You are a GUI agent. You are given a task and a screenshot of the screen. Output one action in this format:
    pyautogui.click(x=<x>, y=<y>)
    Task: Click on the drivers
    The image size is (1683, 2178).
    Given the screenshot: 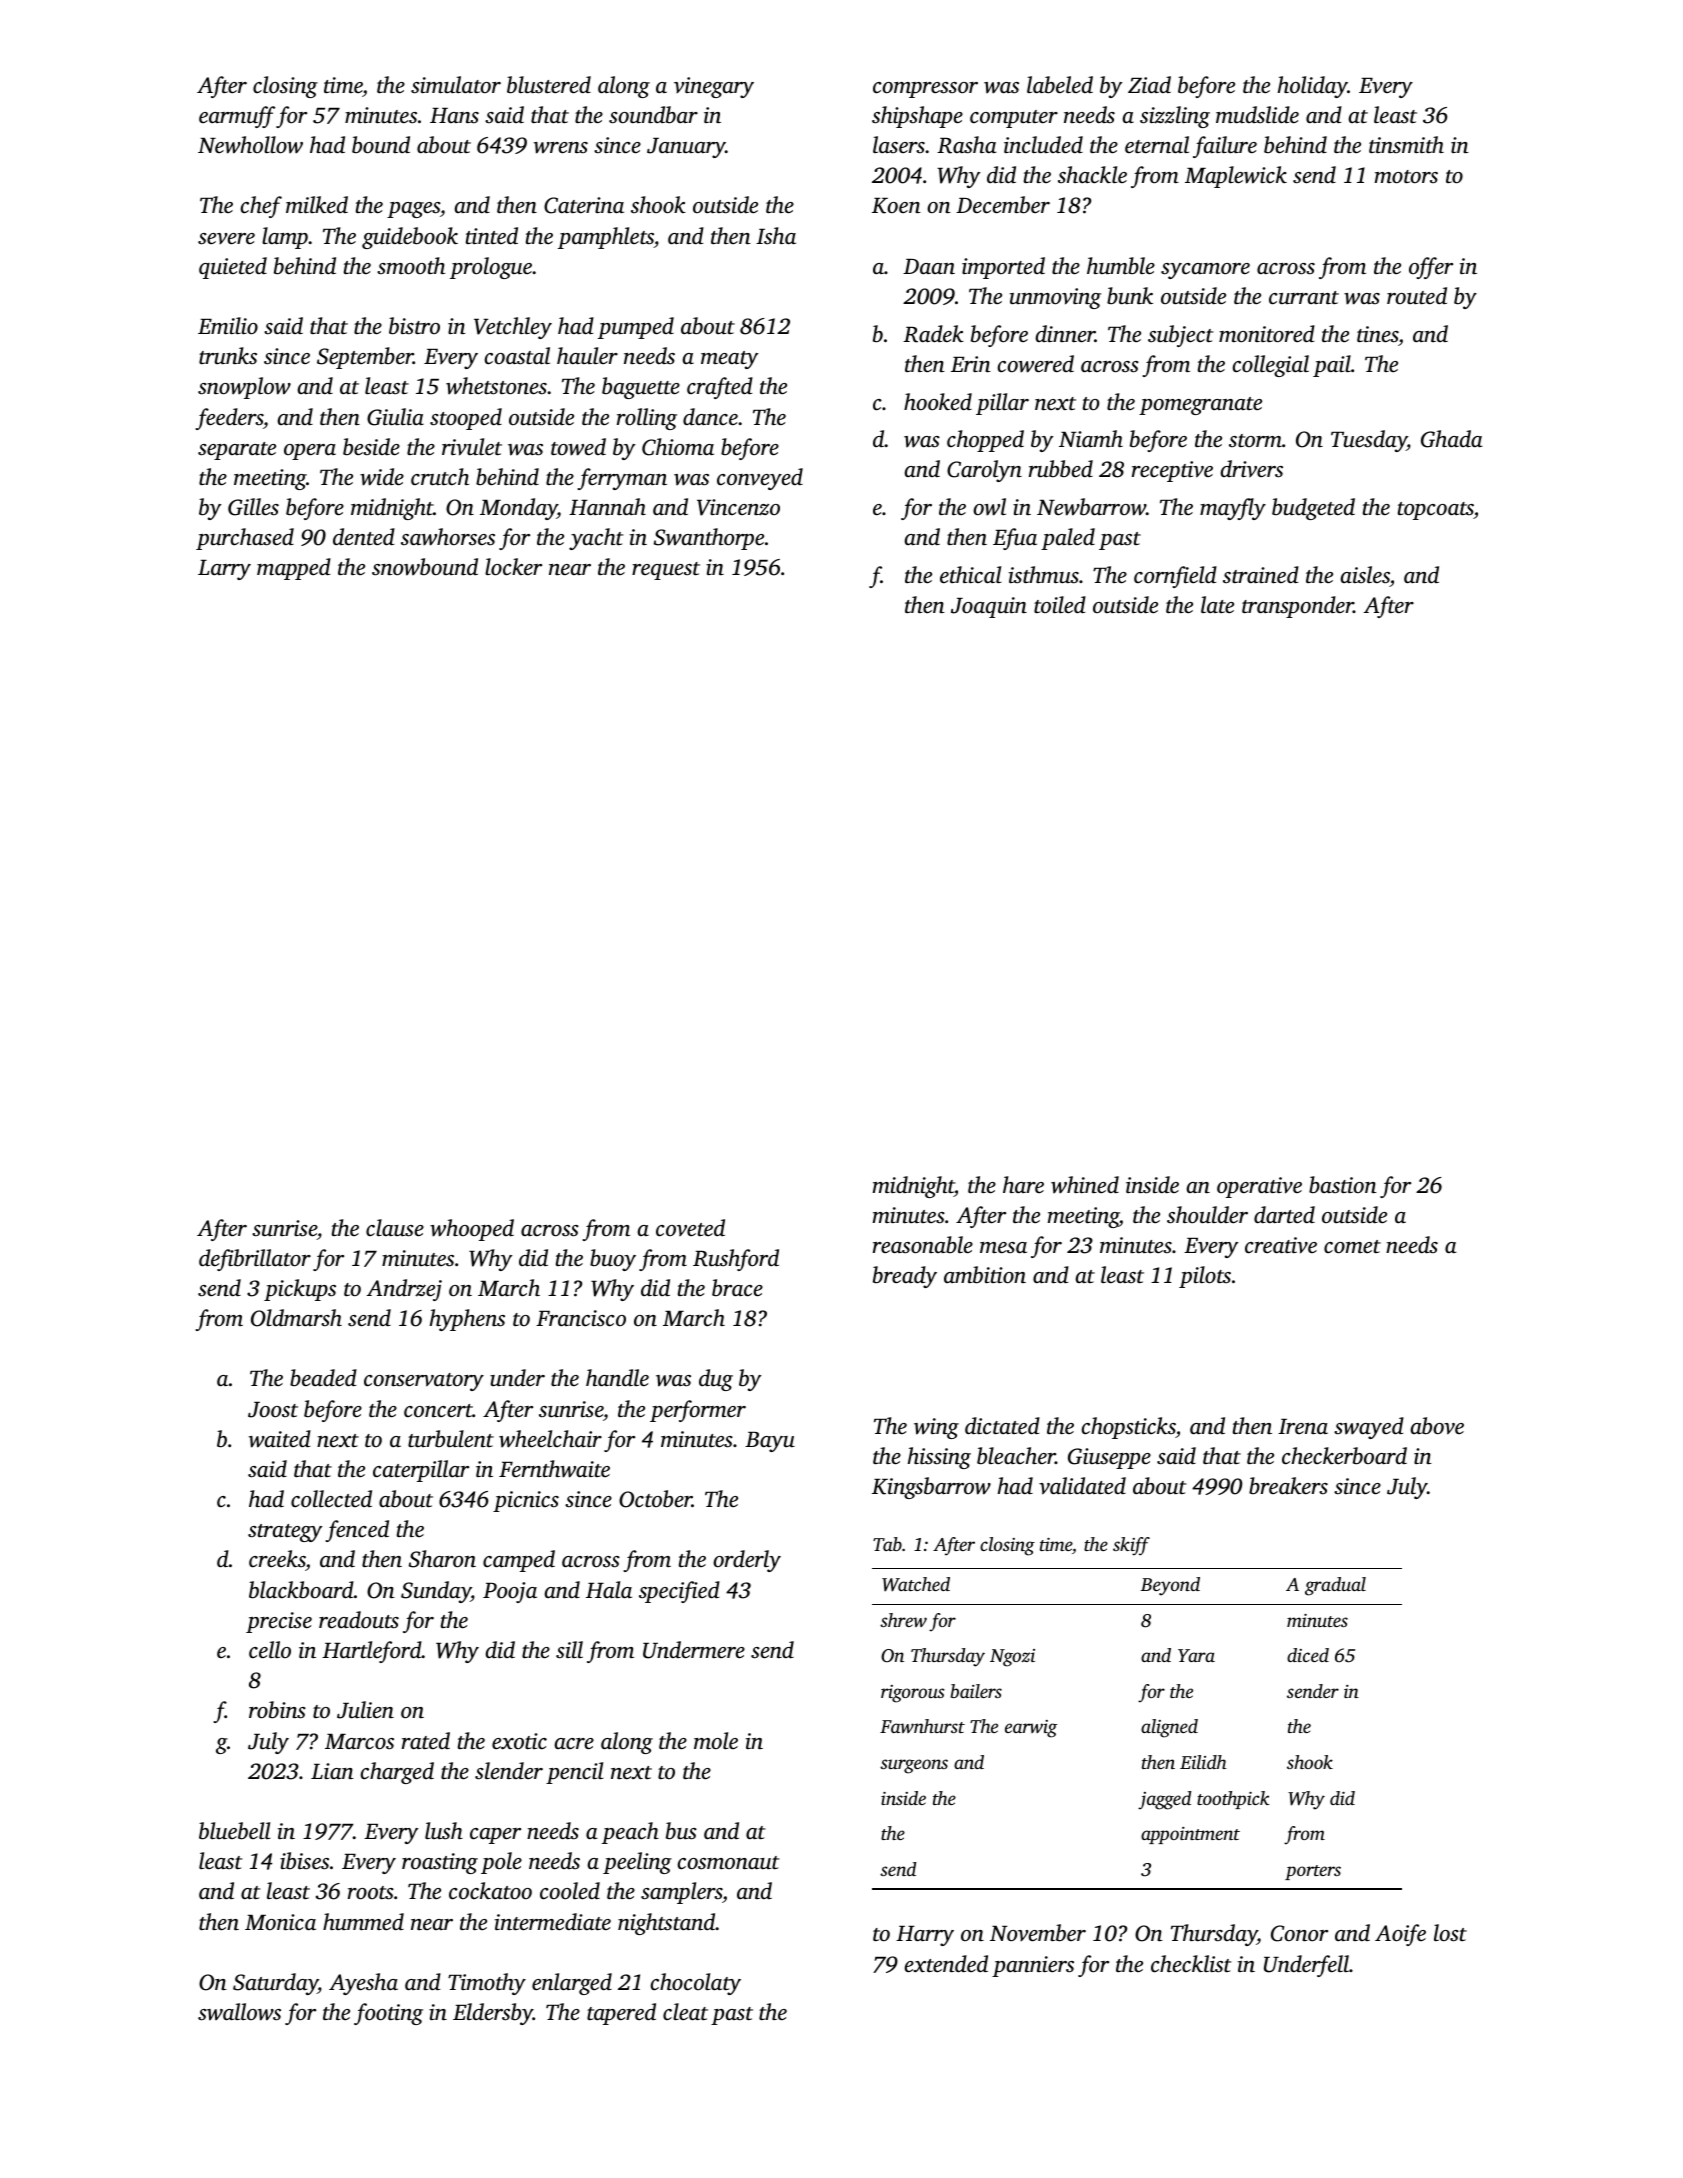 What is the action you would take?
    pyautogui.click(x=1251, y=469)
